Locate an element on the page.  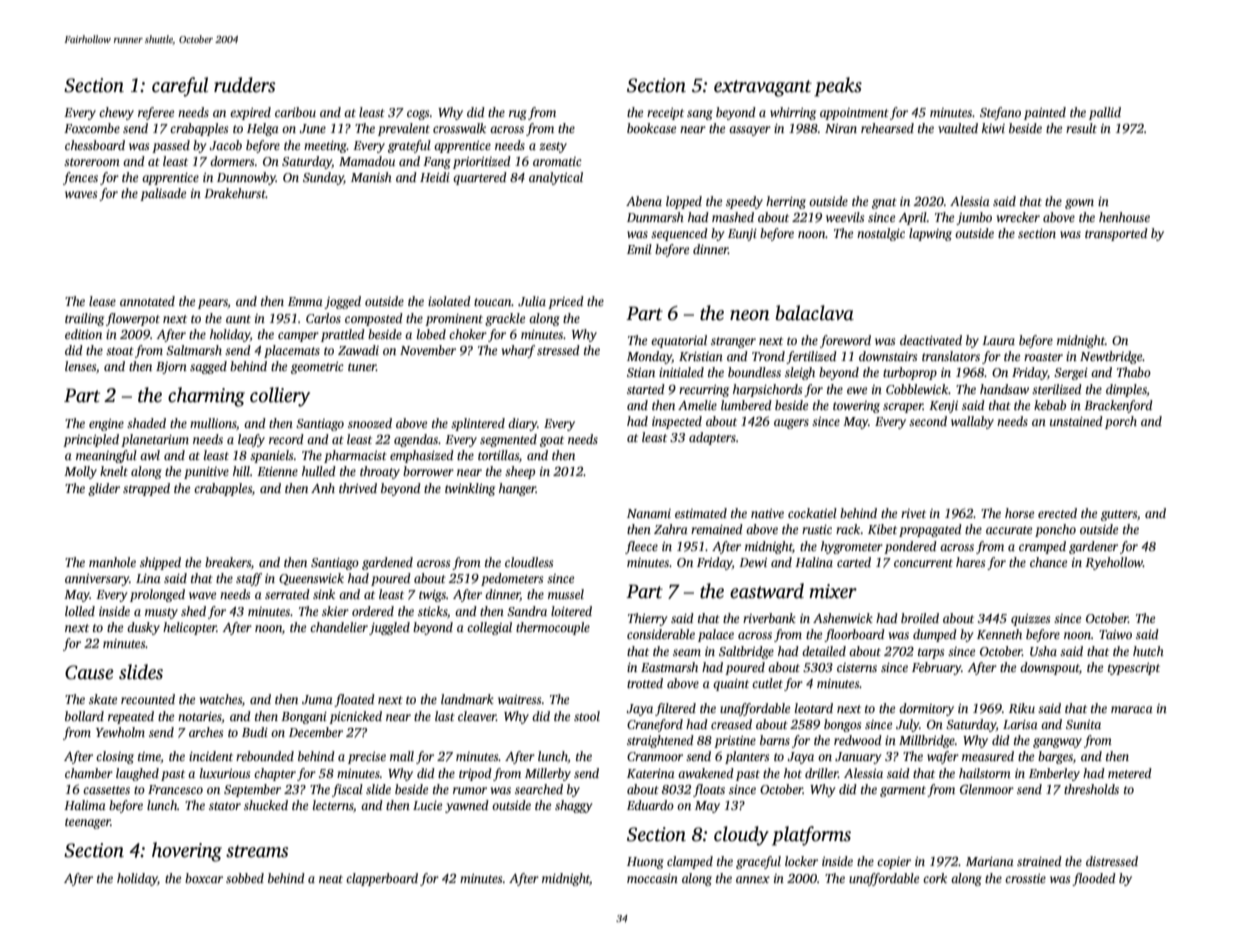
rumor is located at coordinates (470, 790).
